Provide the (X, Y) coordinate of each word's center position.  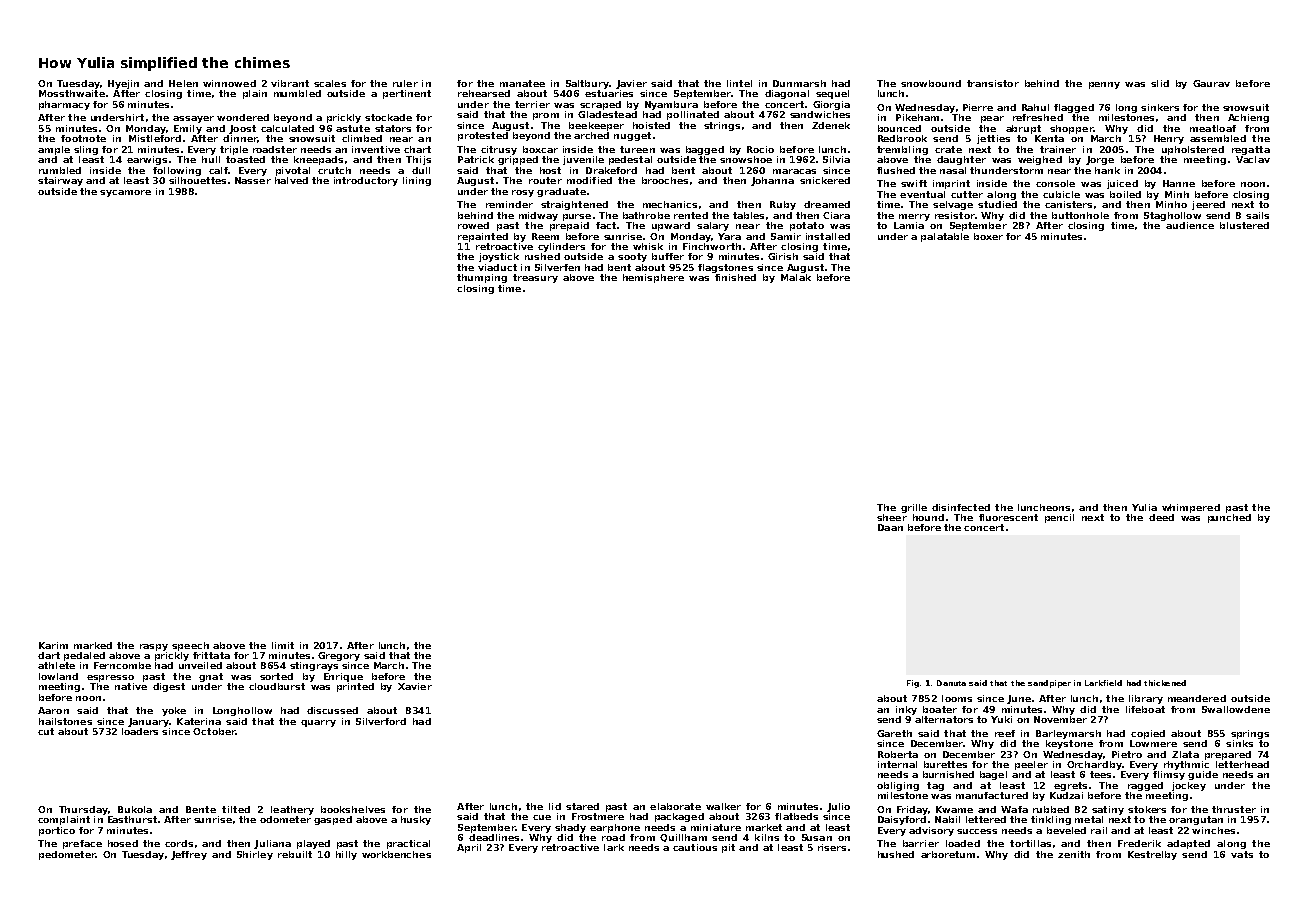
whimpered (1191, 508)
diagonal (787, 94)
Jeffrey (189, 855)
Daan (890, 527)
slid (1160, 83)
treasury (535, 278)
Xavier (415, 686)
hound (928, 517)
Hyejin (123, 84)
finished (735, 277)
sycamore (125, 193)
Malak (796, 277)
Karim (53, 645)
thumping (482, 278)
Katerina (199, 721)
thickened (1165, 683)
